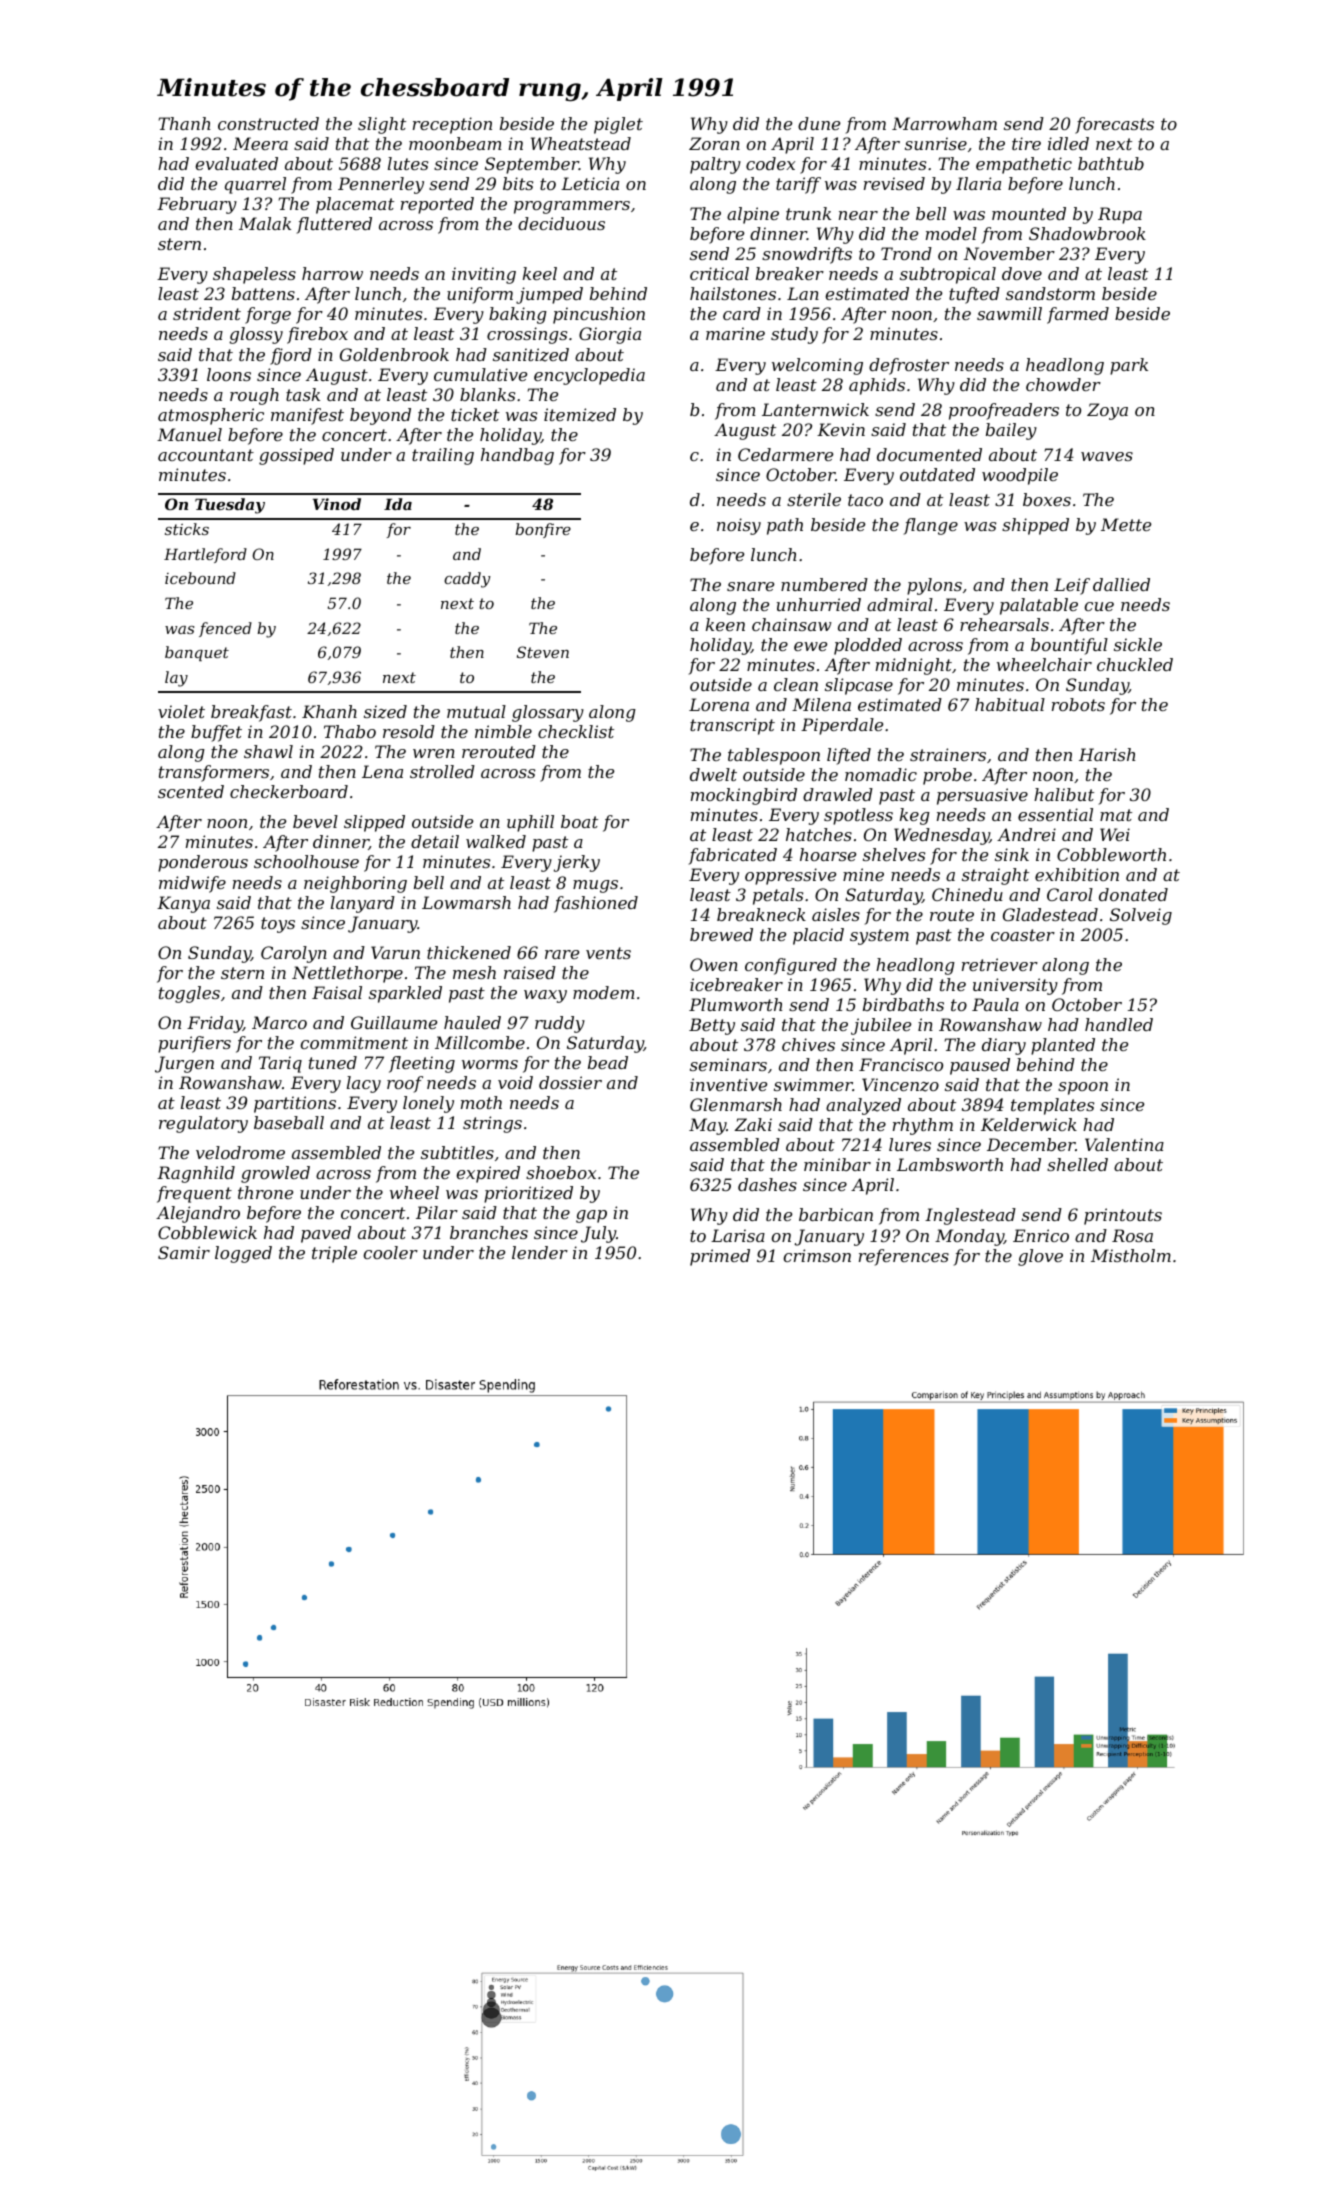 This screenshot has height=2207, width=1340. I want to click on unhurried, so click(819, 604).
